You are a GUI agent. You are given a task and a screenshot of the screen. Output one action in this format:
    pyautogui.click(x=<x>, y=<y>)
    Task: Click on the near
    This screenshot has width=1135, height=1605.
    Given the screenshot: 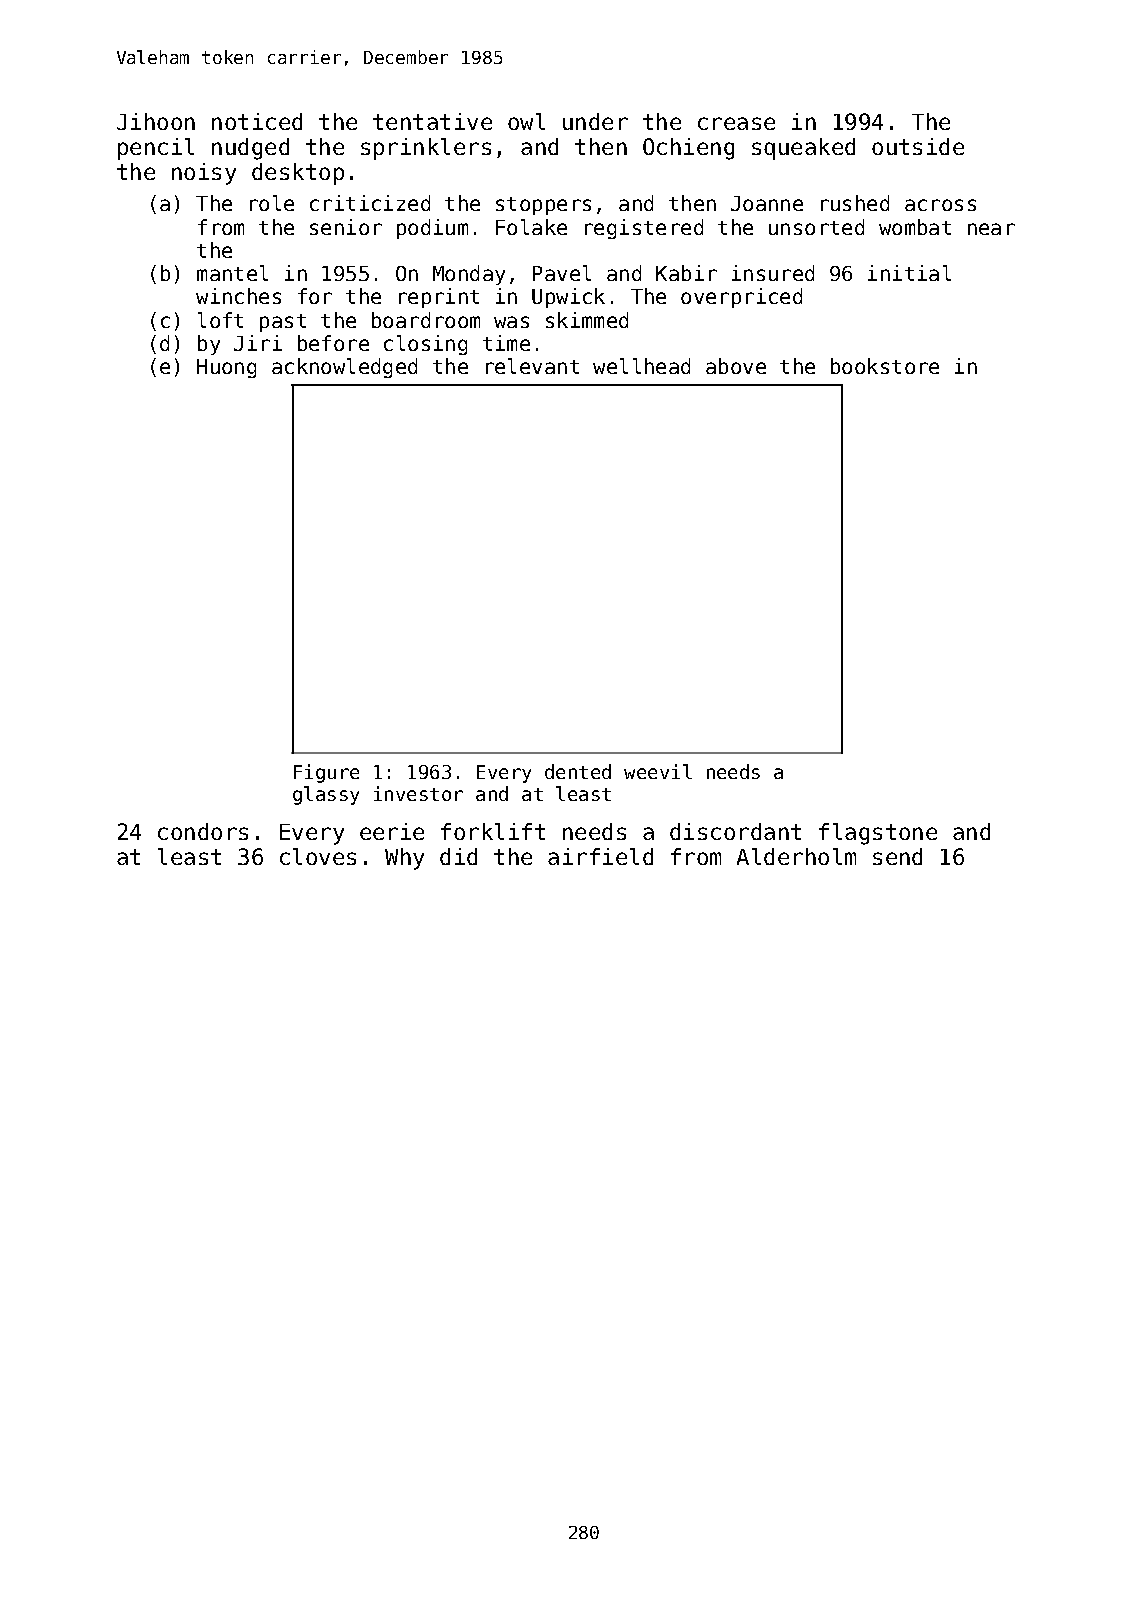 What is the action you would take?
    pyautogui.click(x=991, y=229)
